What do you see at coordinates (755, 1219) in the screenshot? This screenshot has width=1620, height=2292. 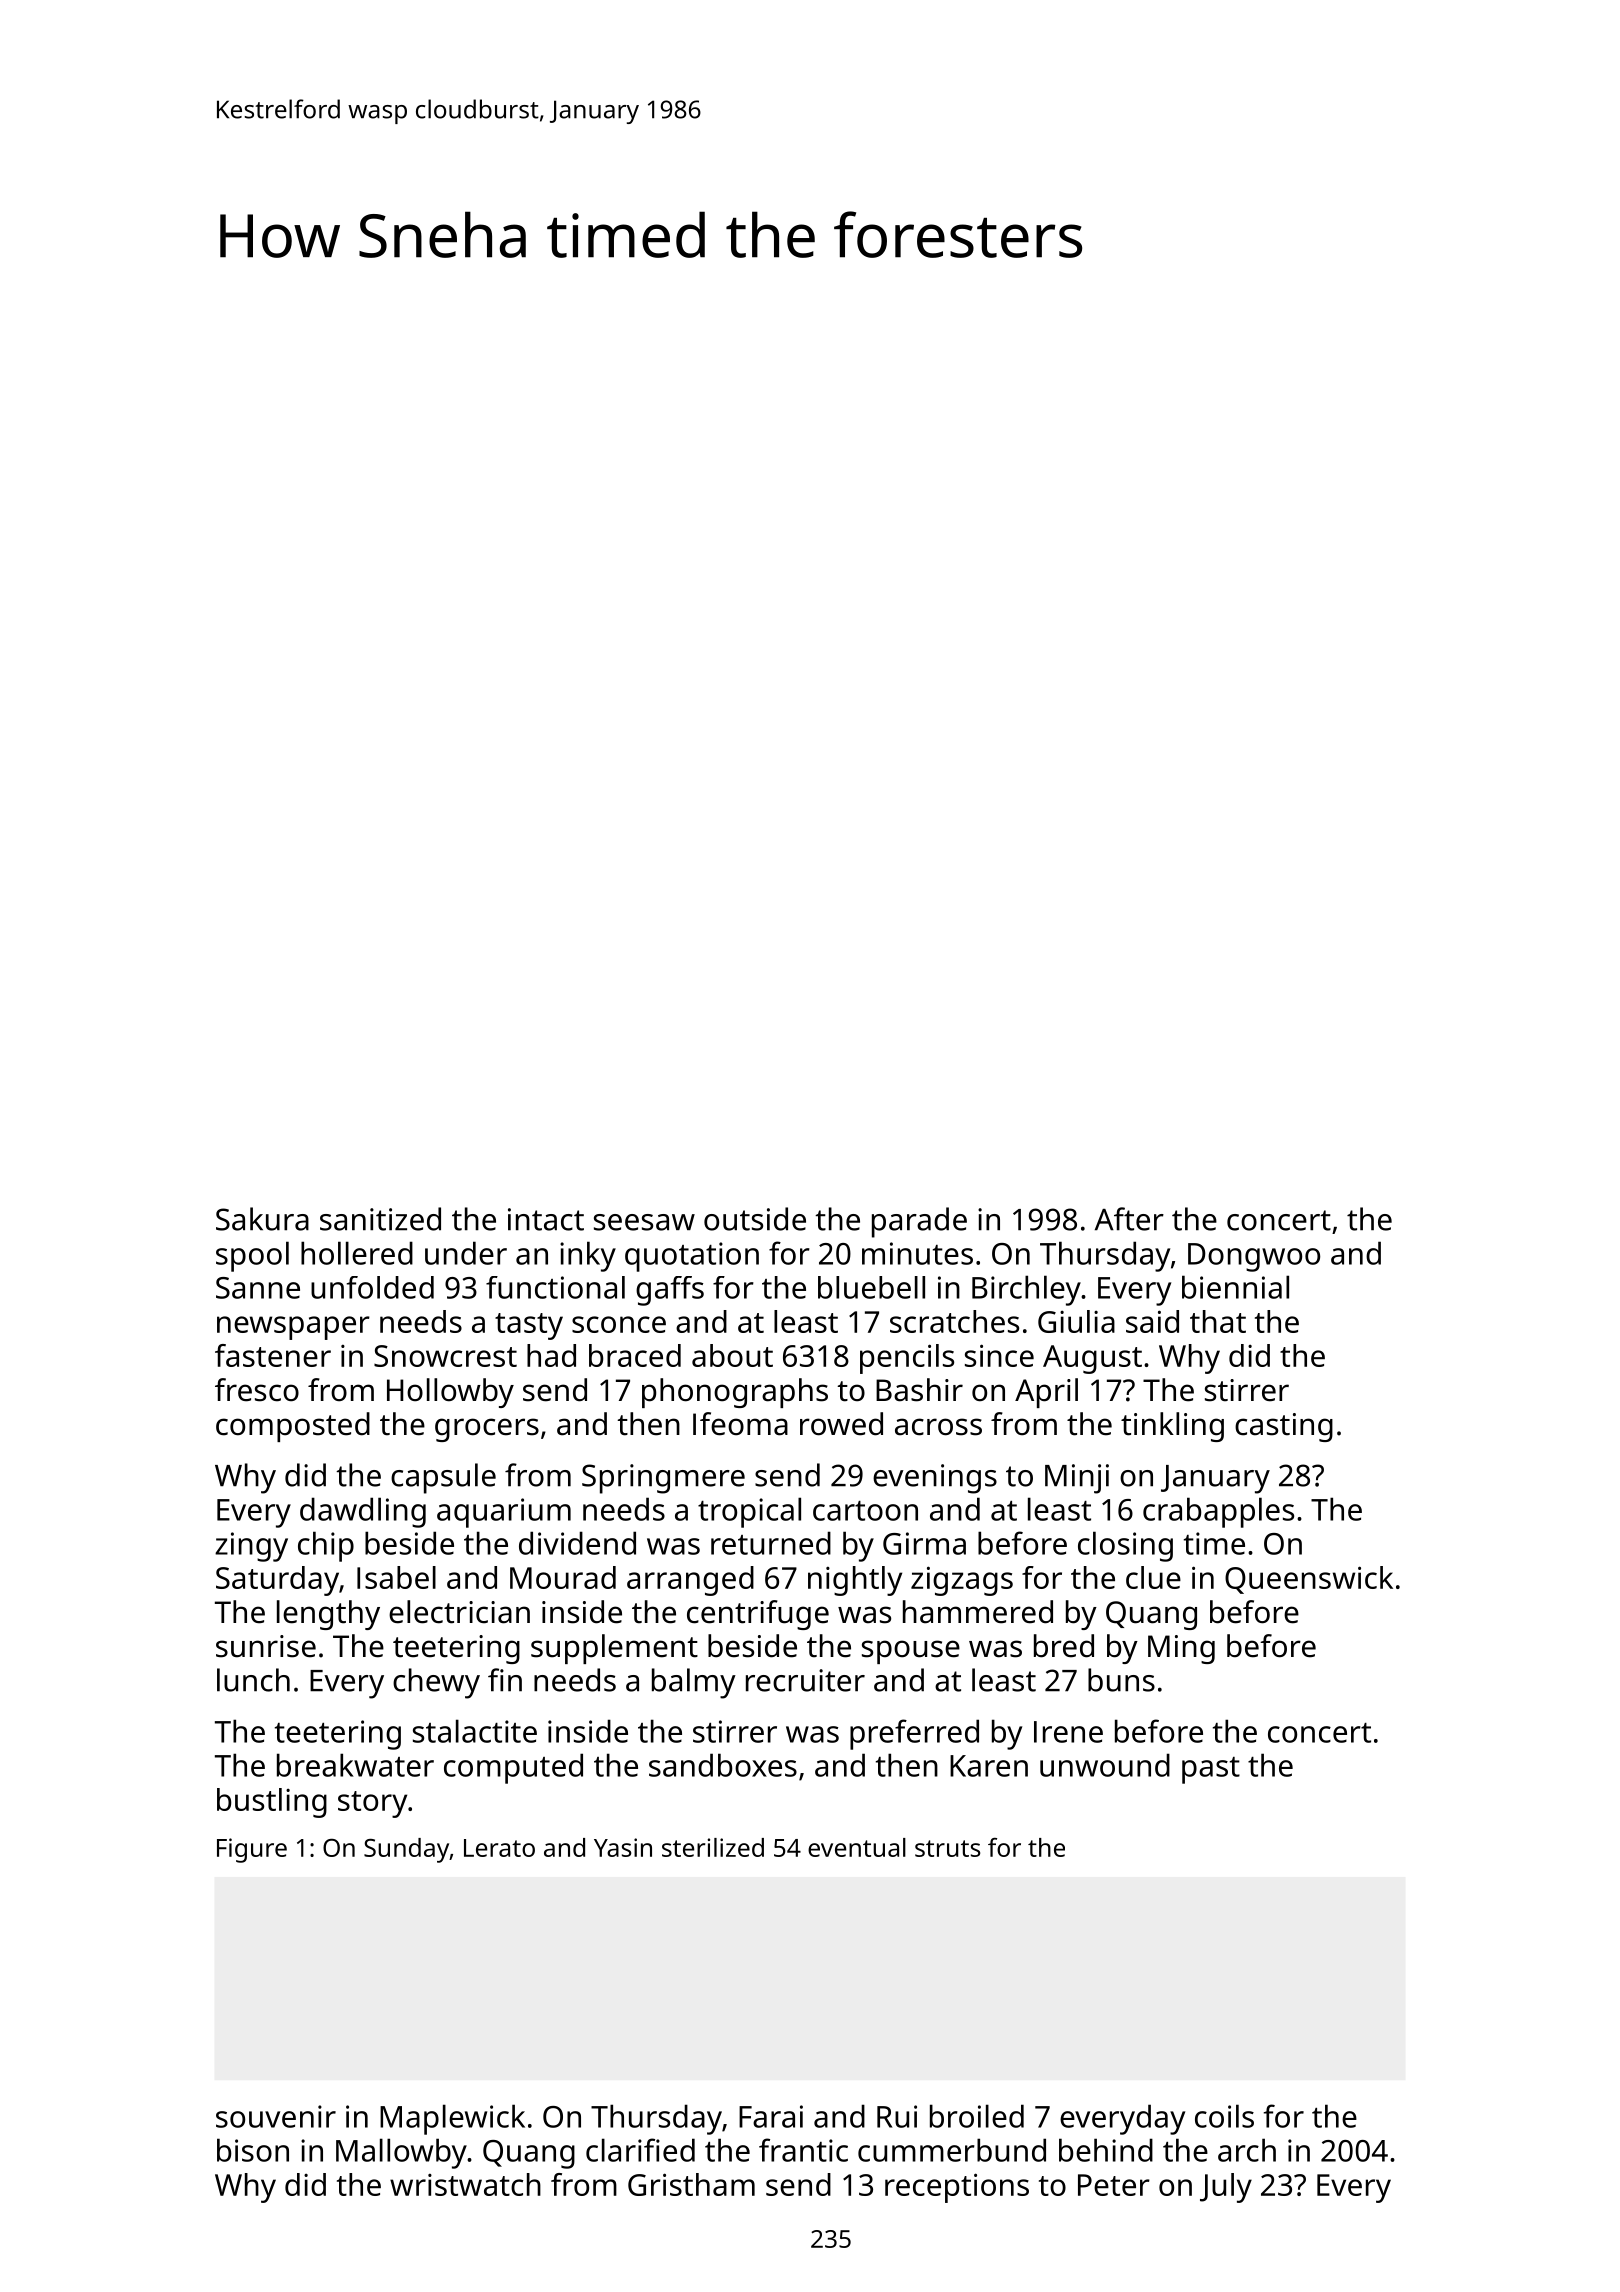 I see `outside` at bounding box center [755, 1219].
